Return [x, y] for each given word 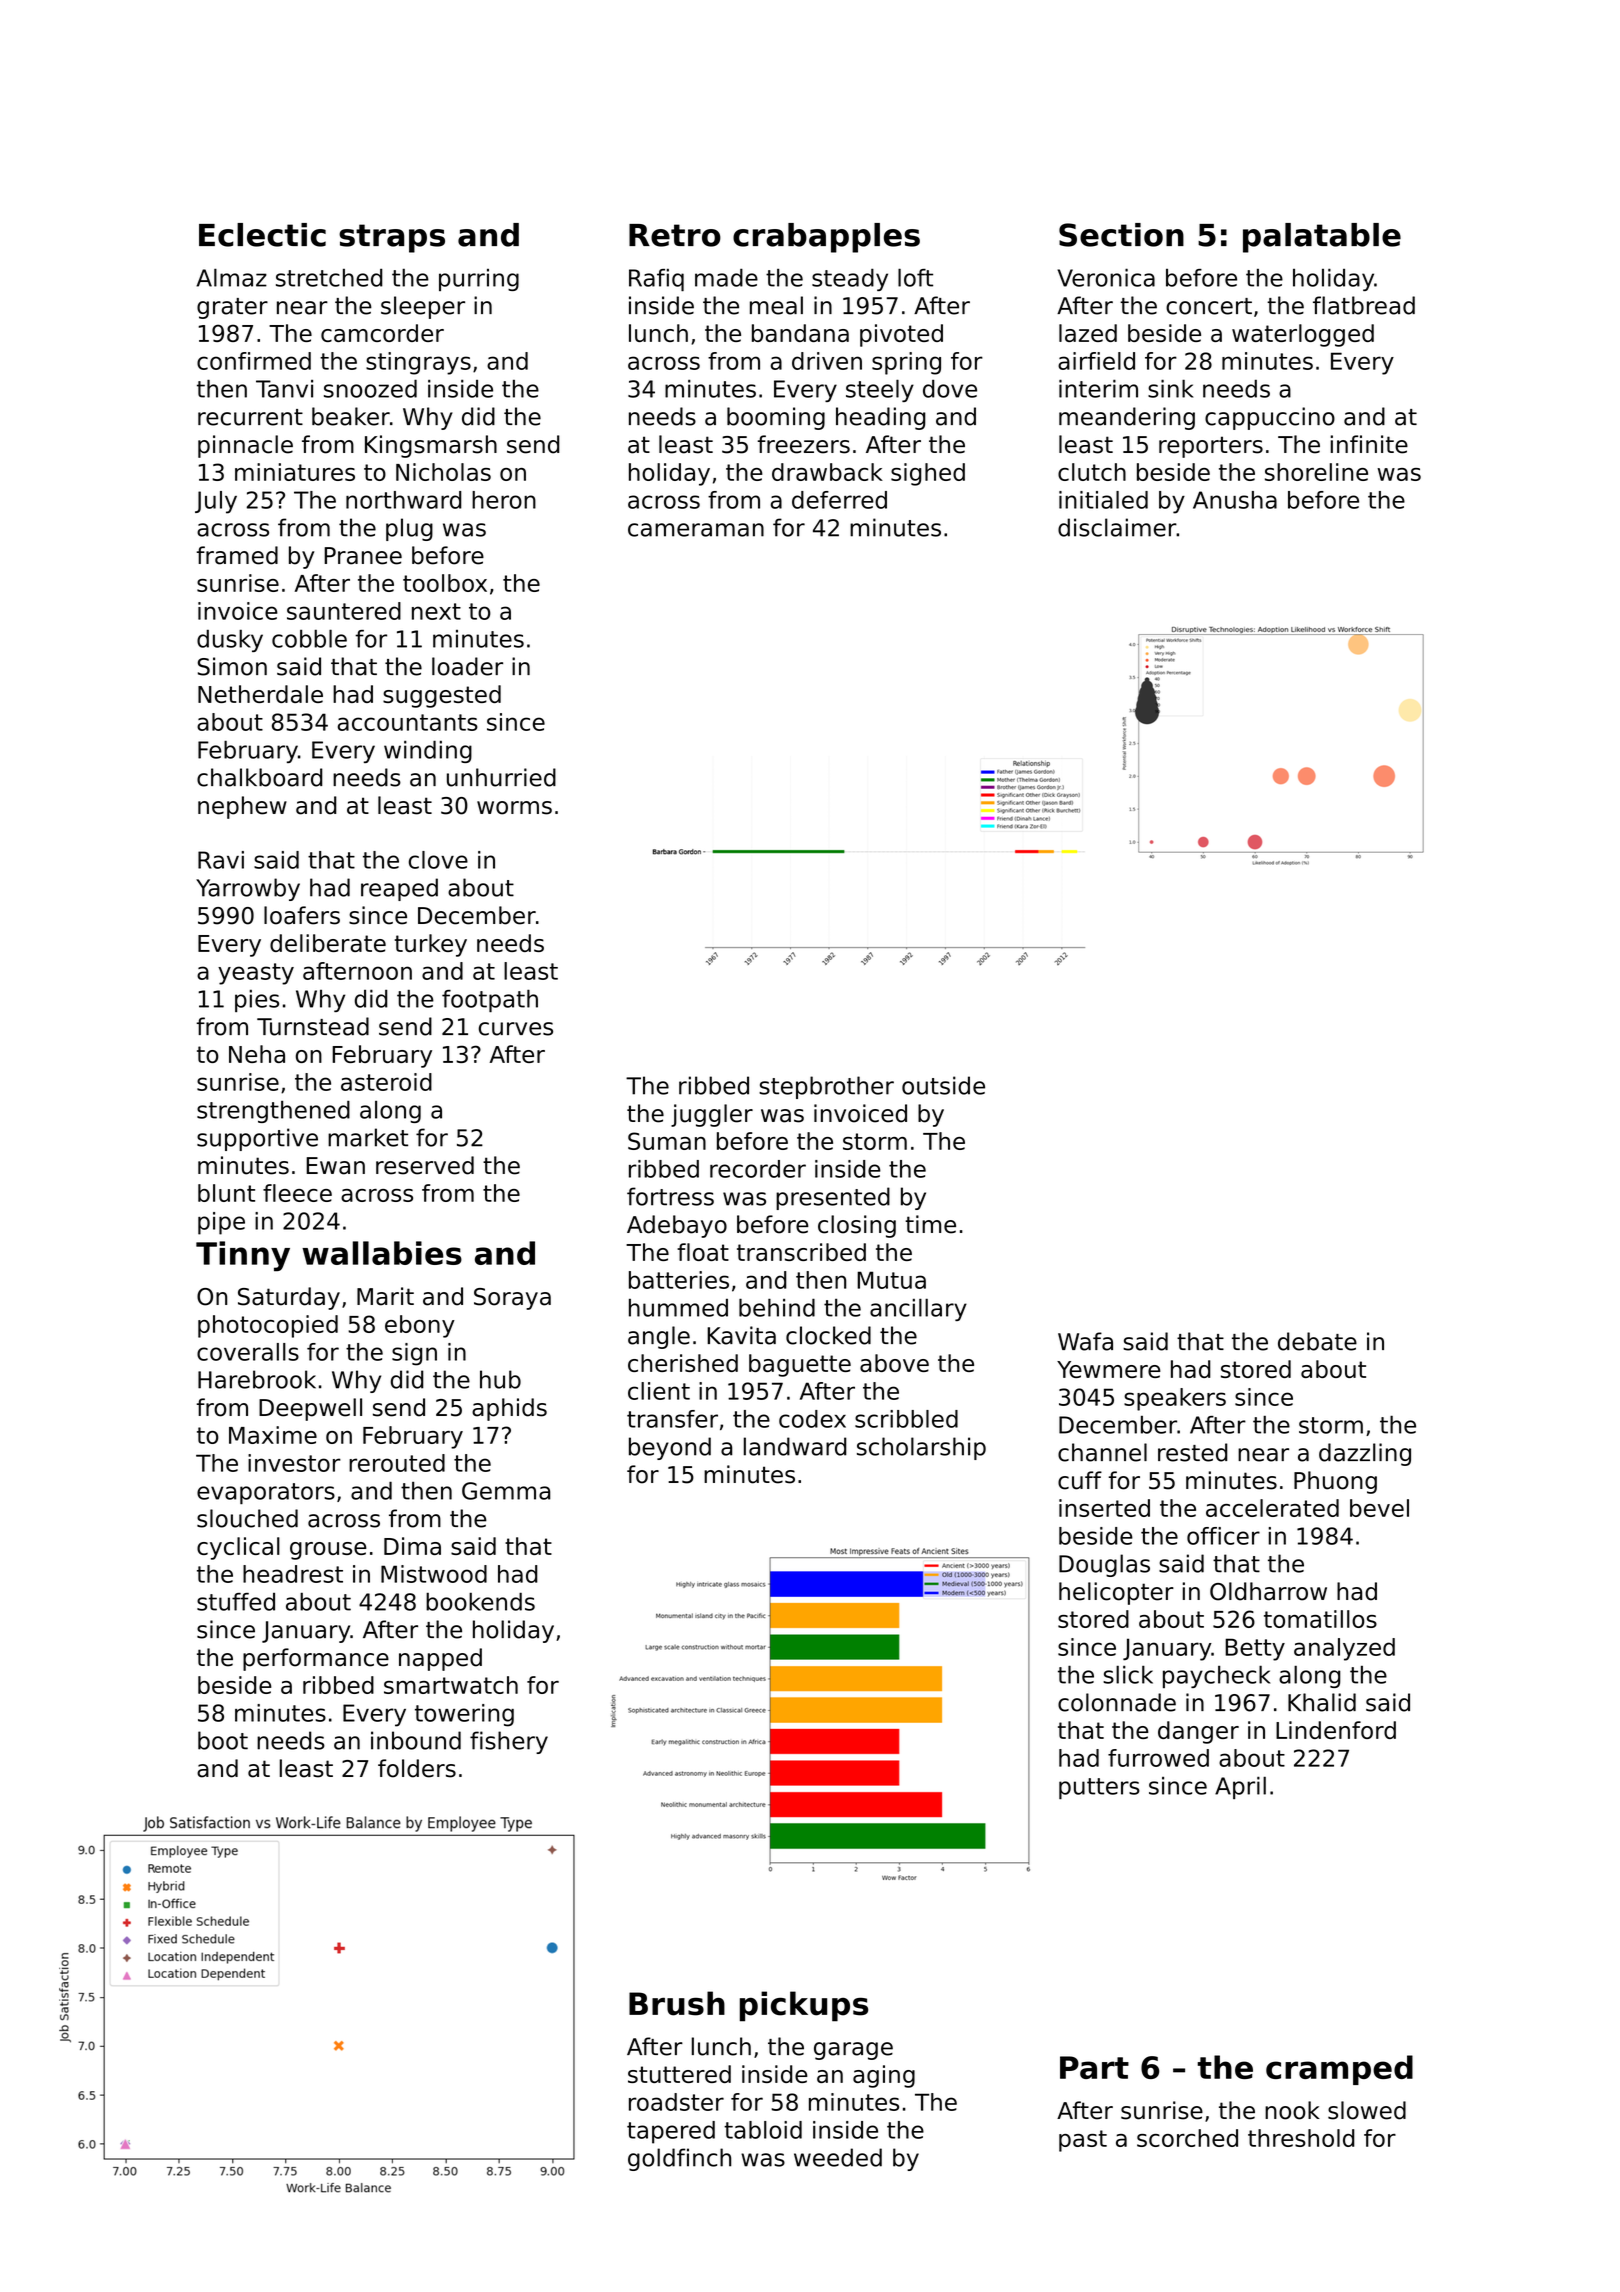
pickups [804, 2006]
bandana [800, 333]
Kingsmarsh [431, 446]
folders [417, 1768]
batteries [679, 1280]
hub [500, 1379]
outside [943, 1085]
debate [1317, 1341]
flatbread [1364, 305]
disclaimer [1117, 527]
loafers [302, 915]
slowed [1367, 2110]
